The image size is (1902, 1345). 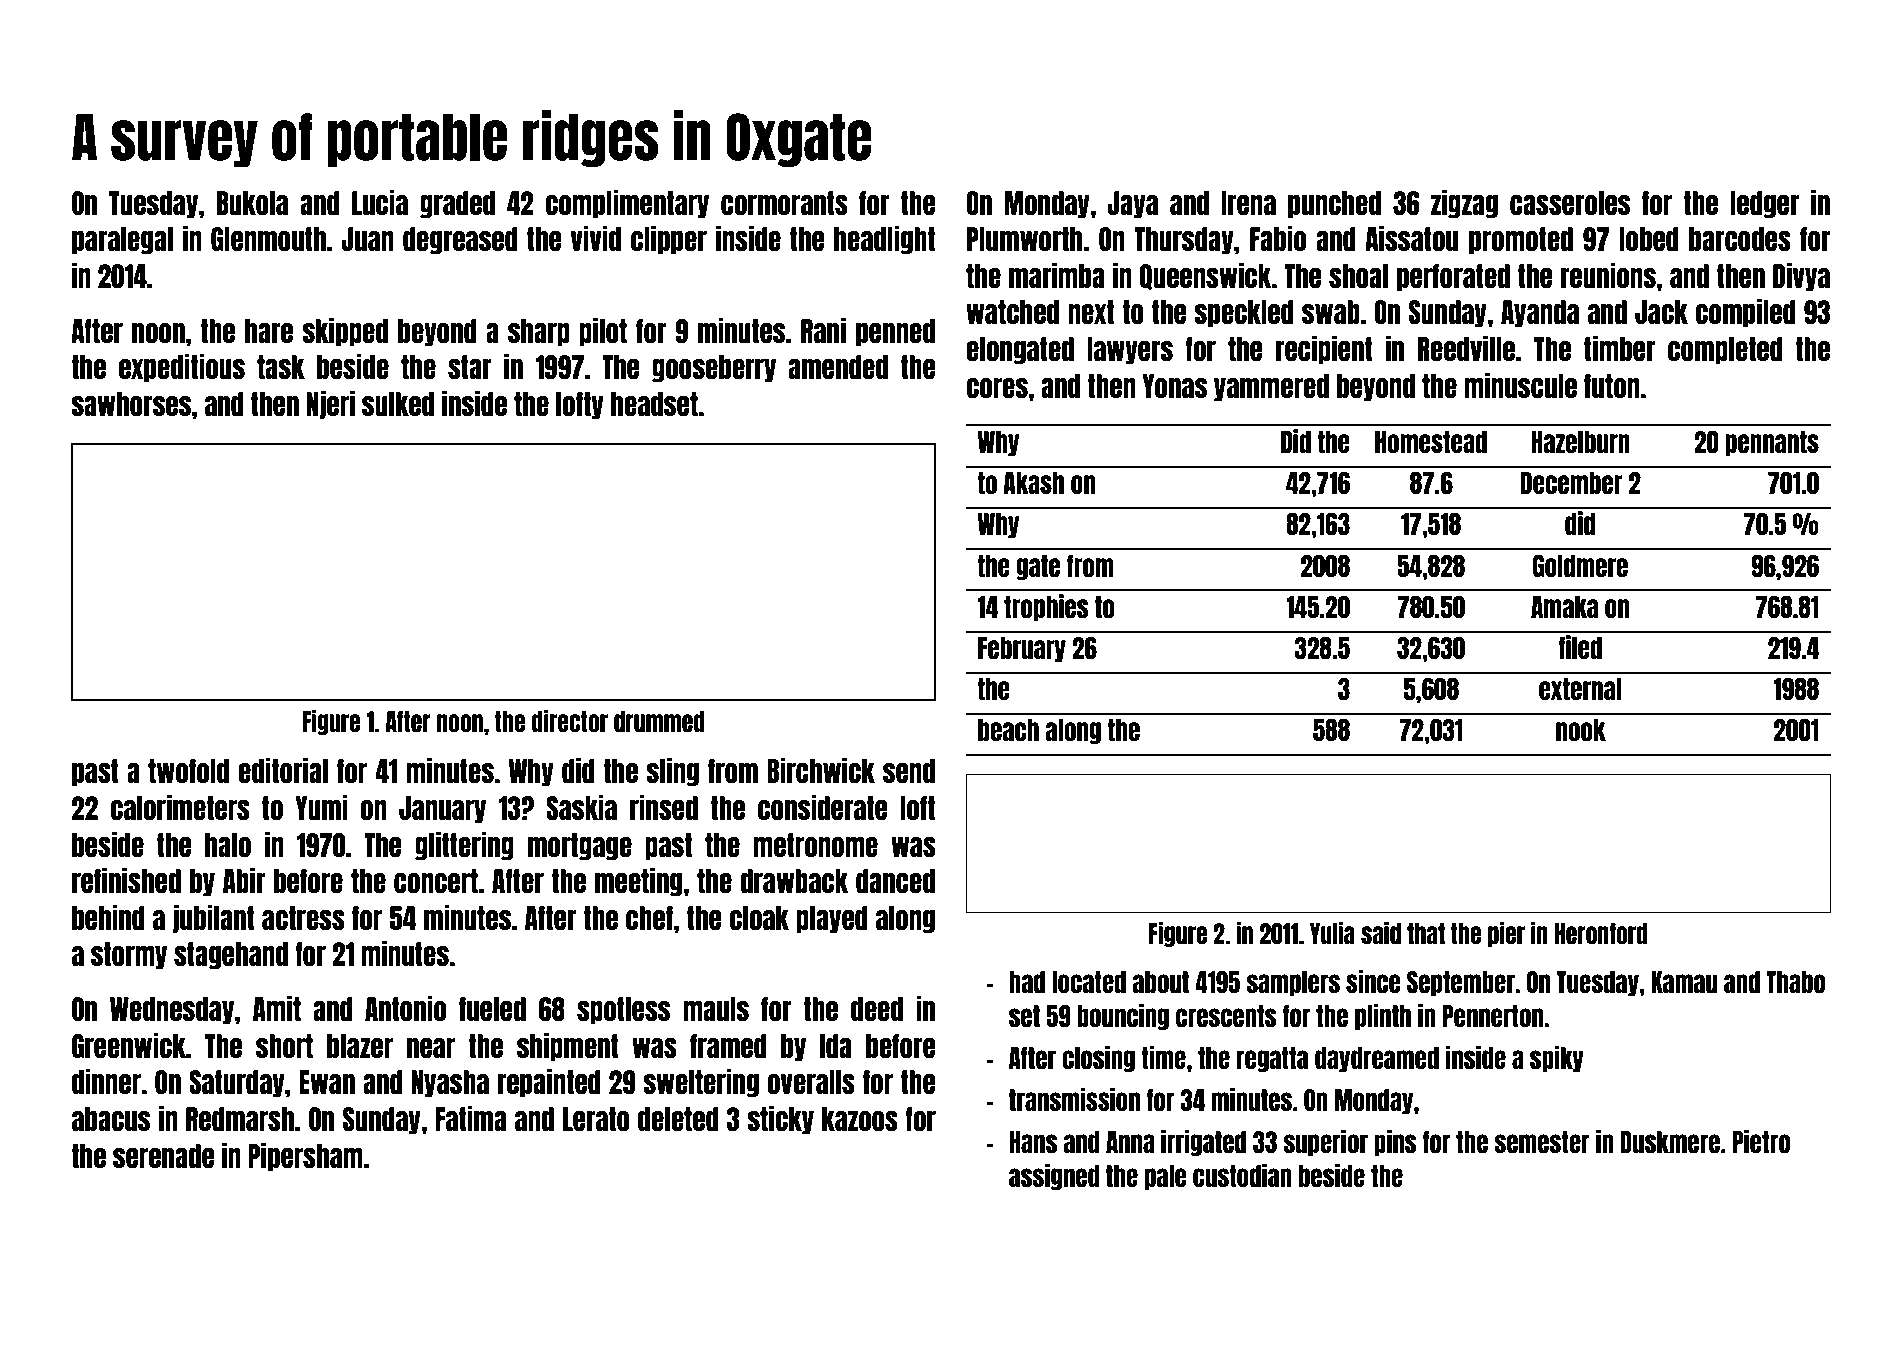 What do you see at coordinates (321, 807) in the screenshot?
I see `Yumi` at bounding box center [321, 807].
